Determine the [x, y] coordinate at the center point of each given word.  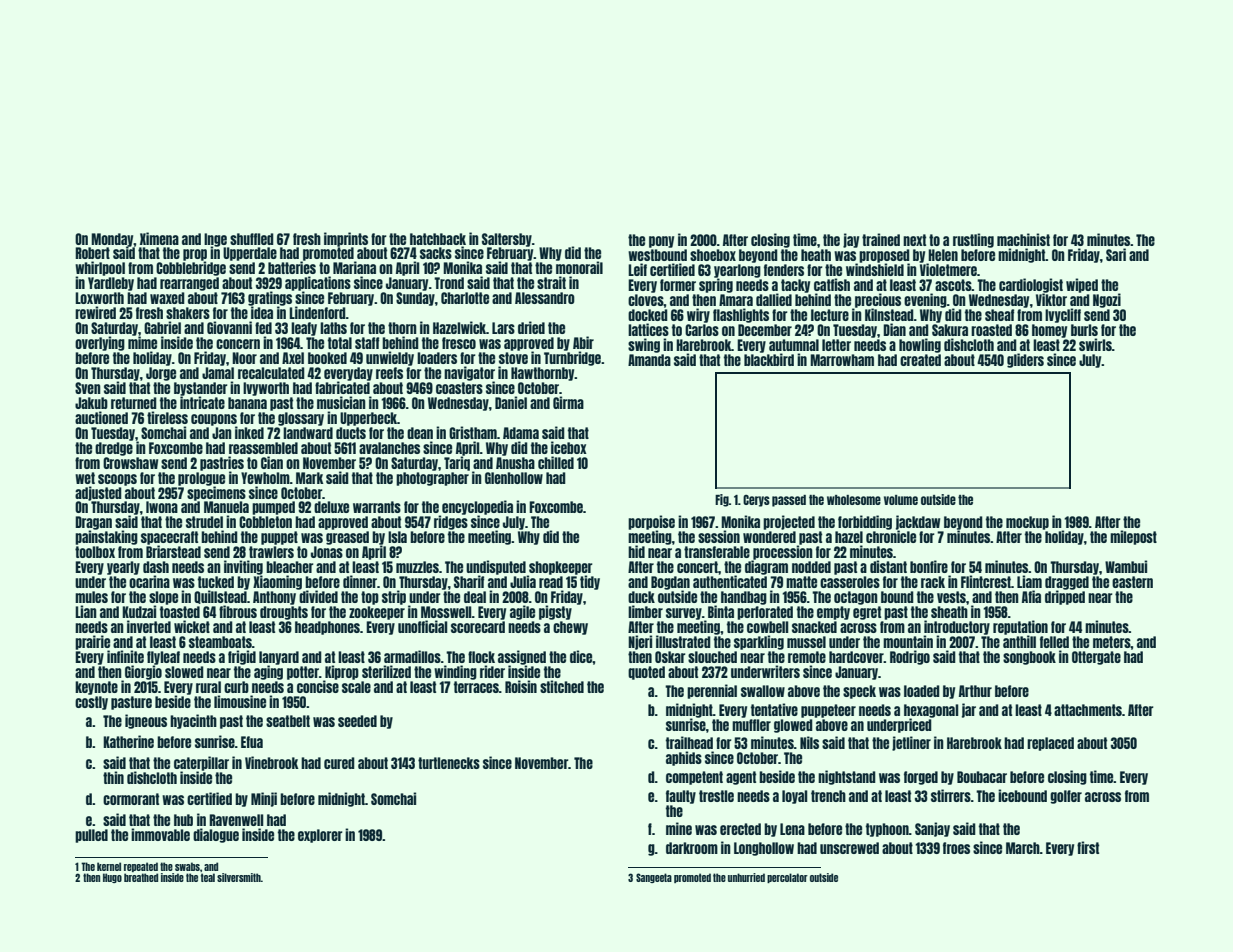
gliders [1025, 360]
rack [933, 582]
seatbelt [288, 721]
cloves [646, 300]
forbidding [865, 522]
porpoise [651, 523]
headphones [327, 628]
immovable [160, 834]
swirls [1095, 344]
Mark [310, 478]
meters [1112, 642]
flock [481, 657]
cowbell [767, 627]
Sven [88, 388]
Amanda [649, 360]
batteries [292, 268]
